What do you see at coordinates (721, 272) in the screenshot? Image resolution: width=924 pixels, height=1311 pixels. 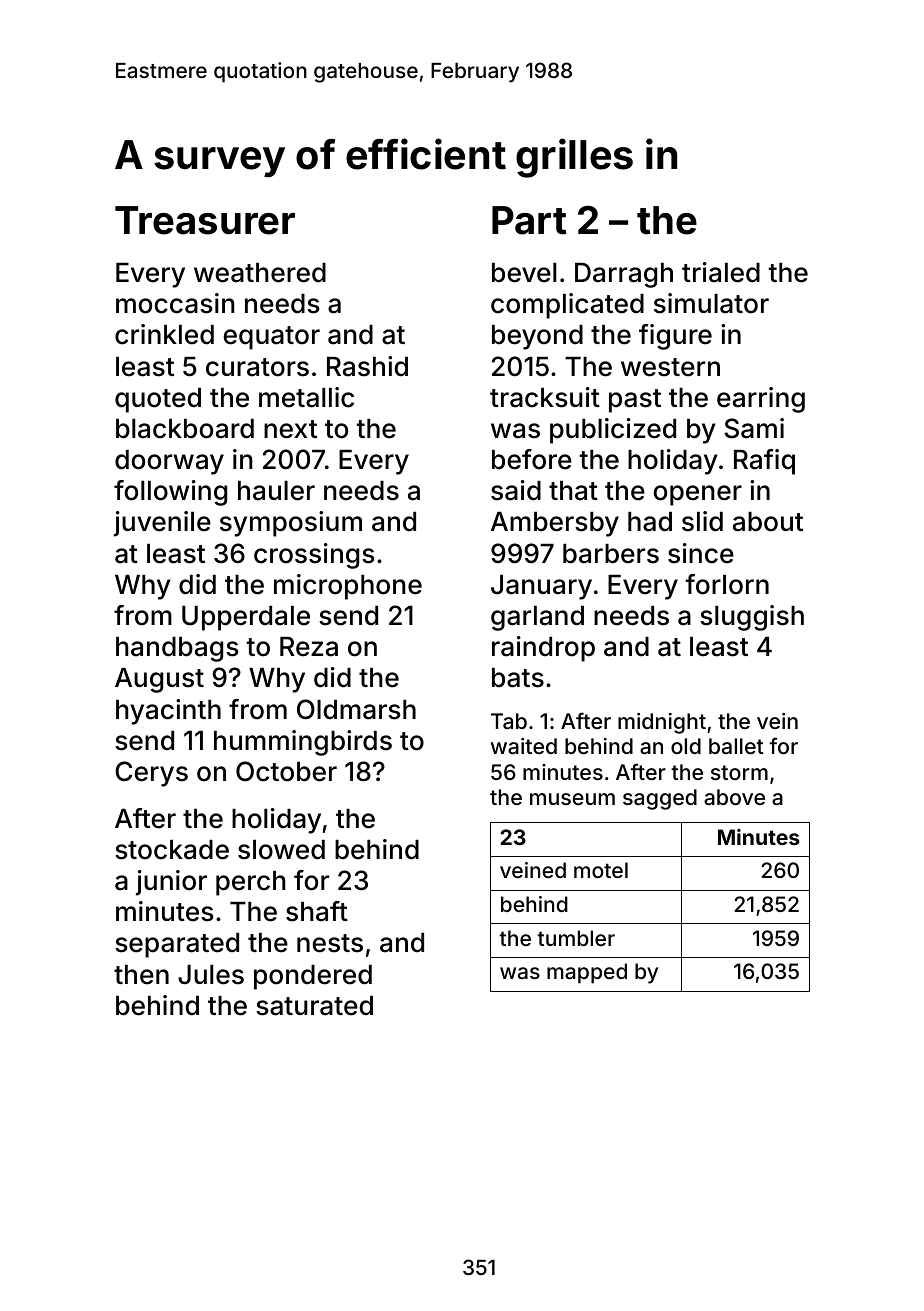 I see `trialed` at bounding box center [721, 272].
